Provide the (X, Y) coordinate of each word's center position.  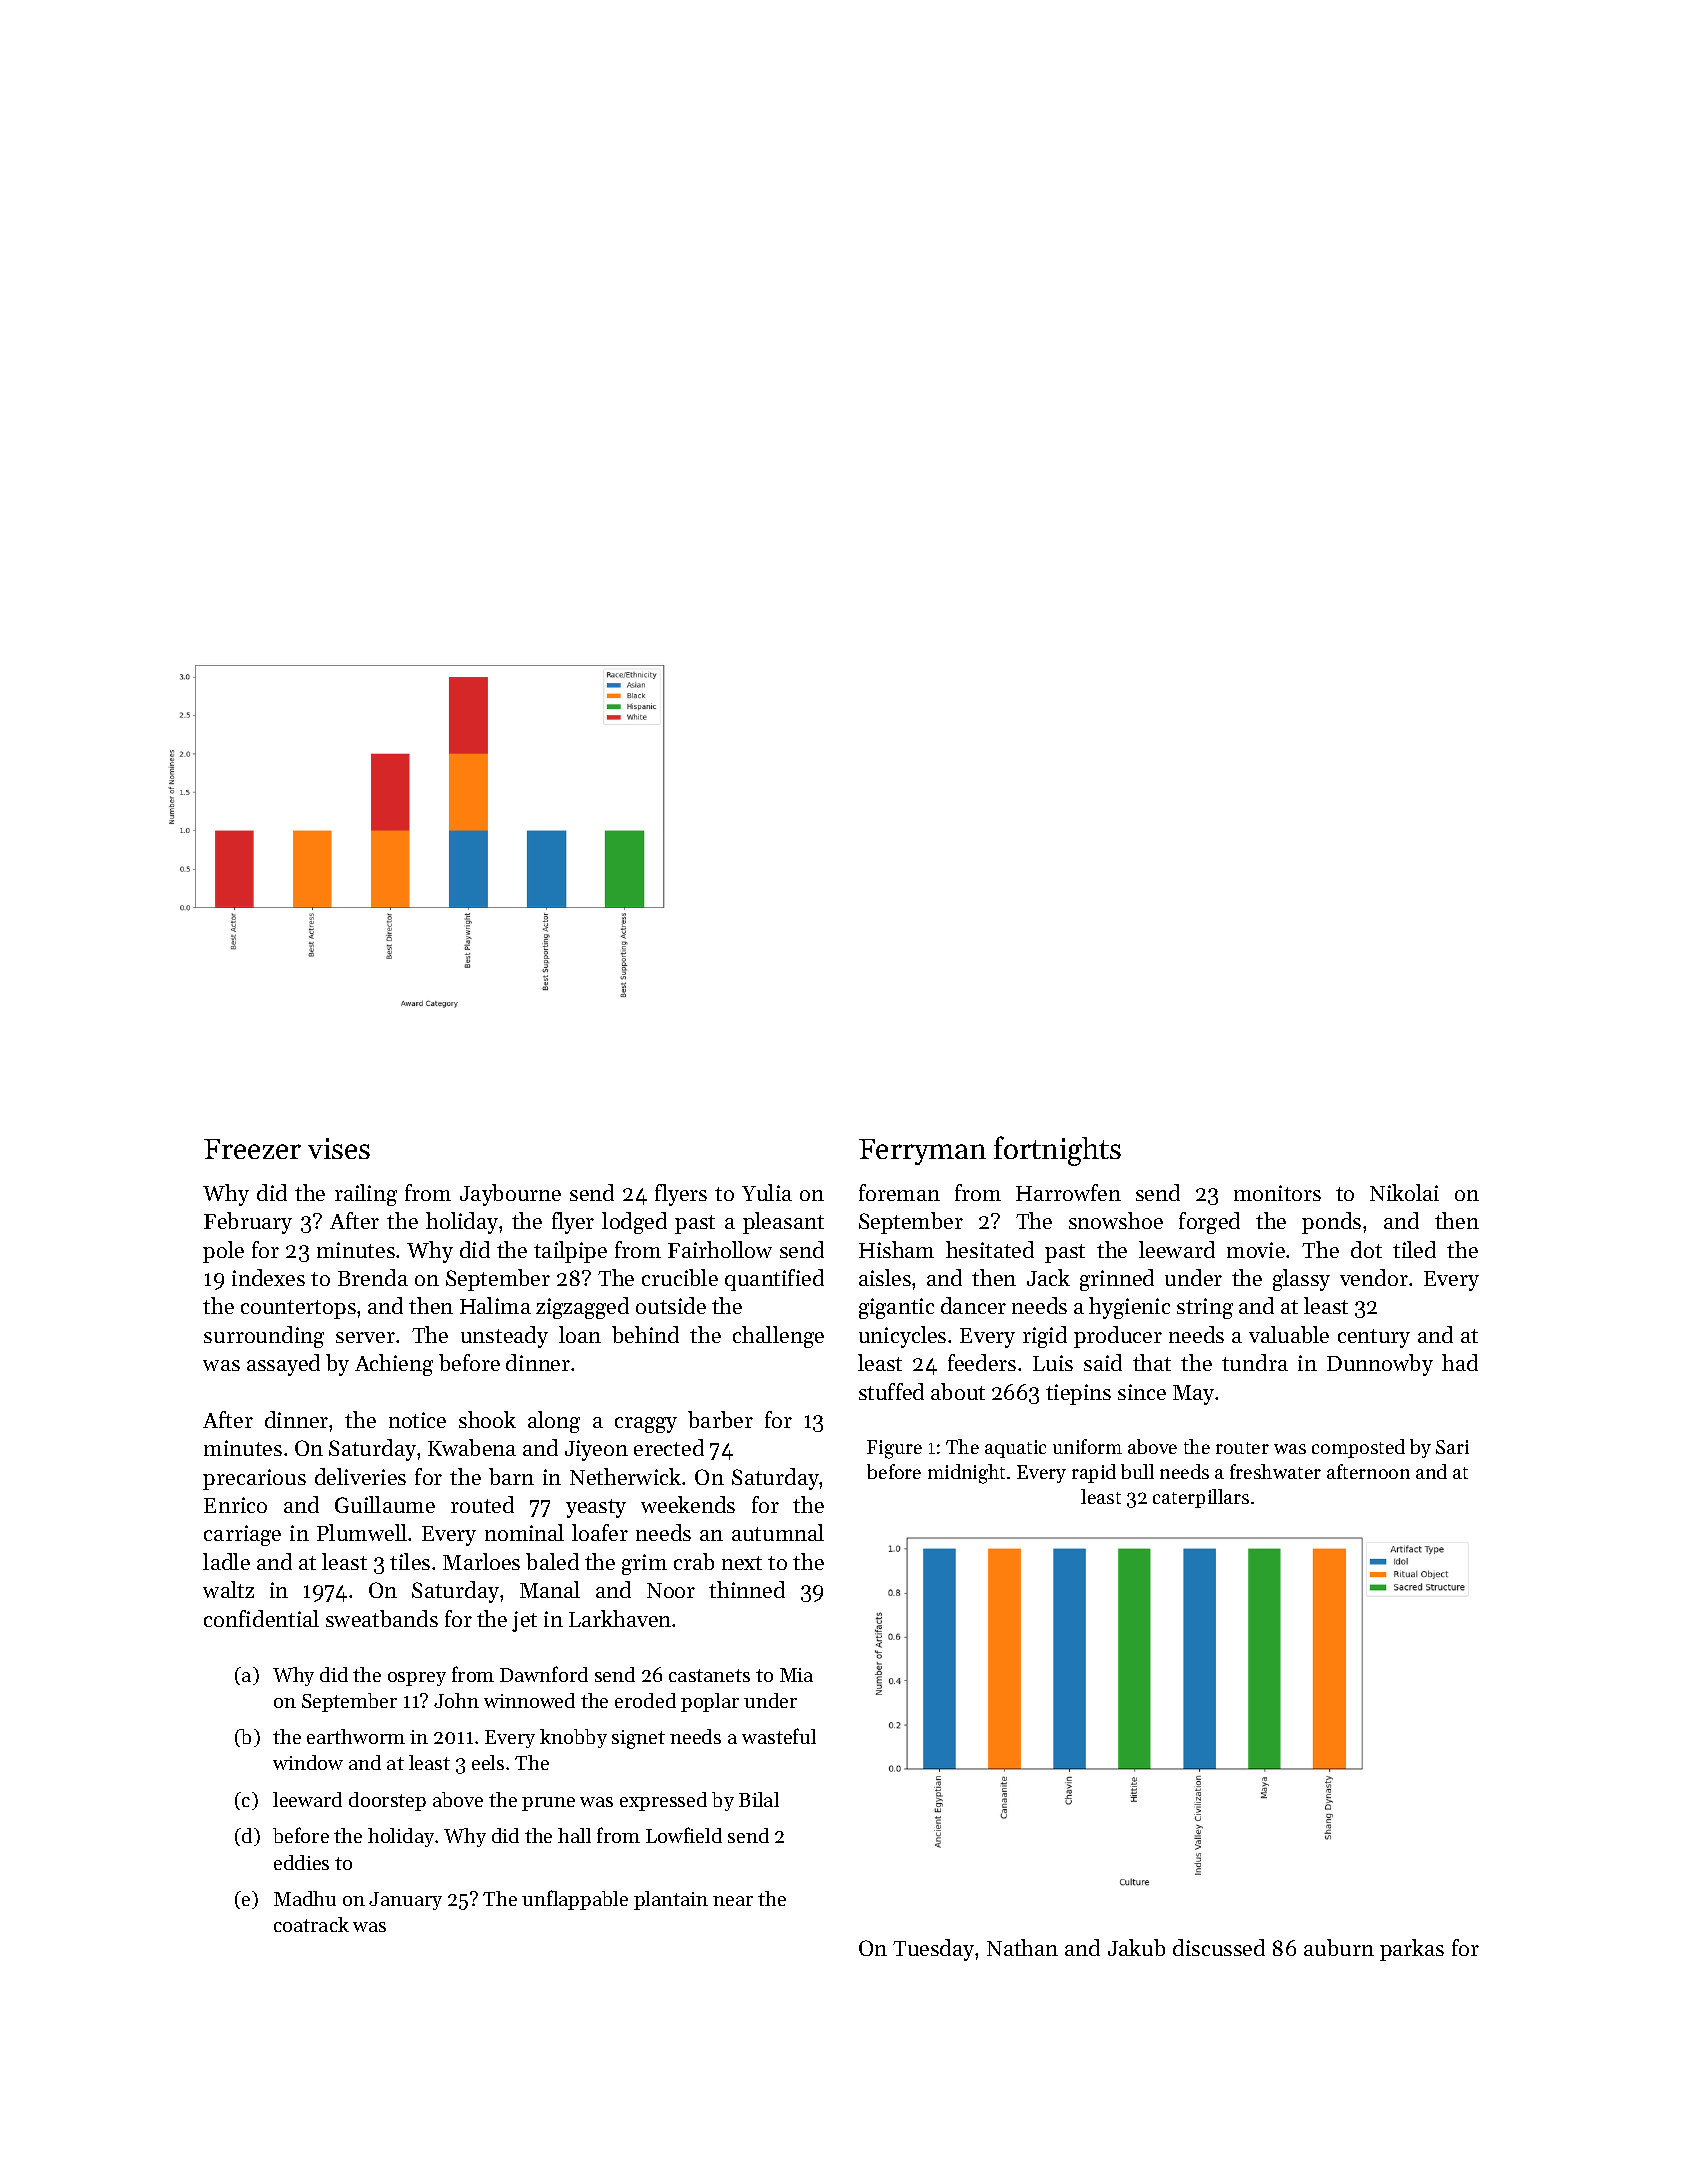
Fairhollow (720, 1249)
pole (223, 1252)
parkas (1412, 1950)
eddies (301, 1862)
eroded (645, 1700)
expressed (663, 1801)
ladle (226, 1561)
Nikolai (1404, 1192)
